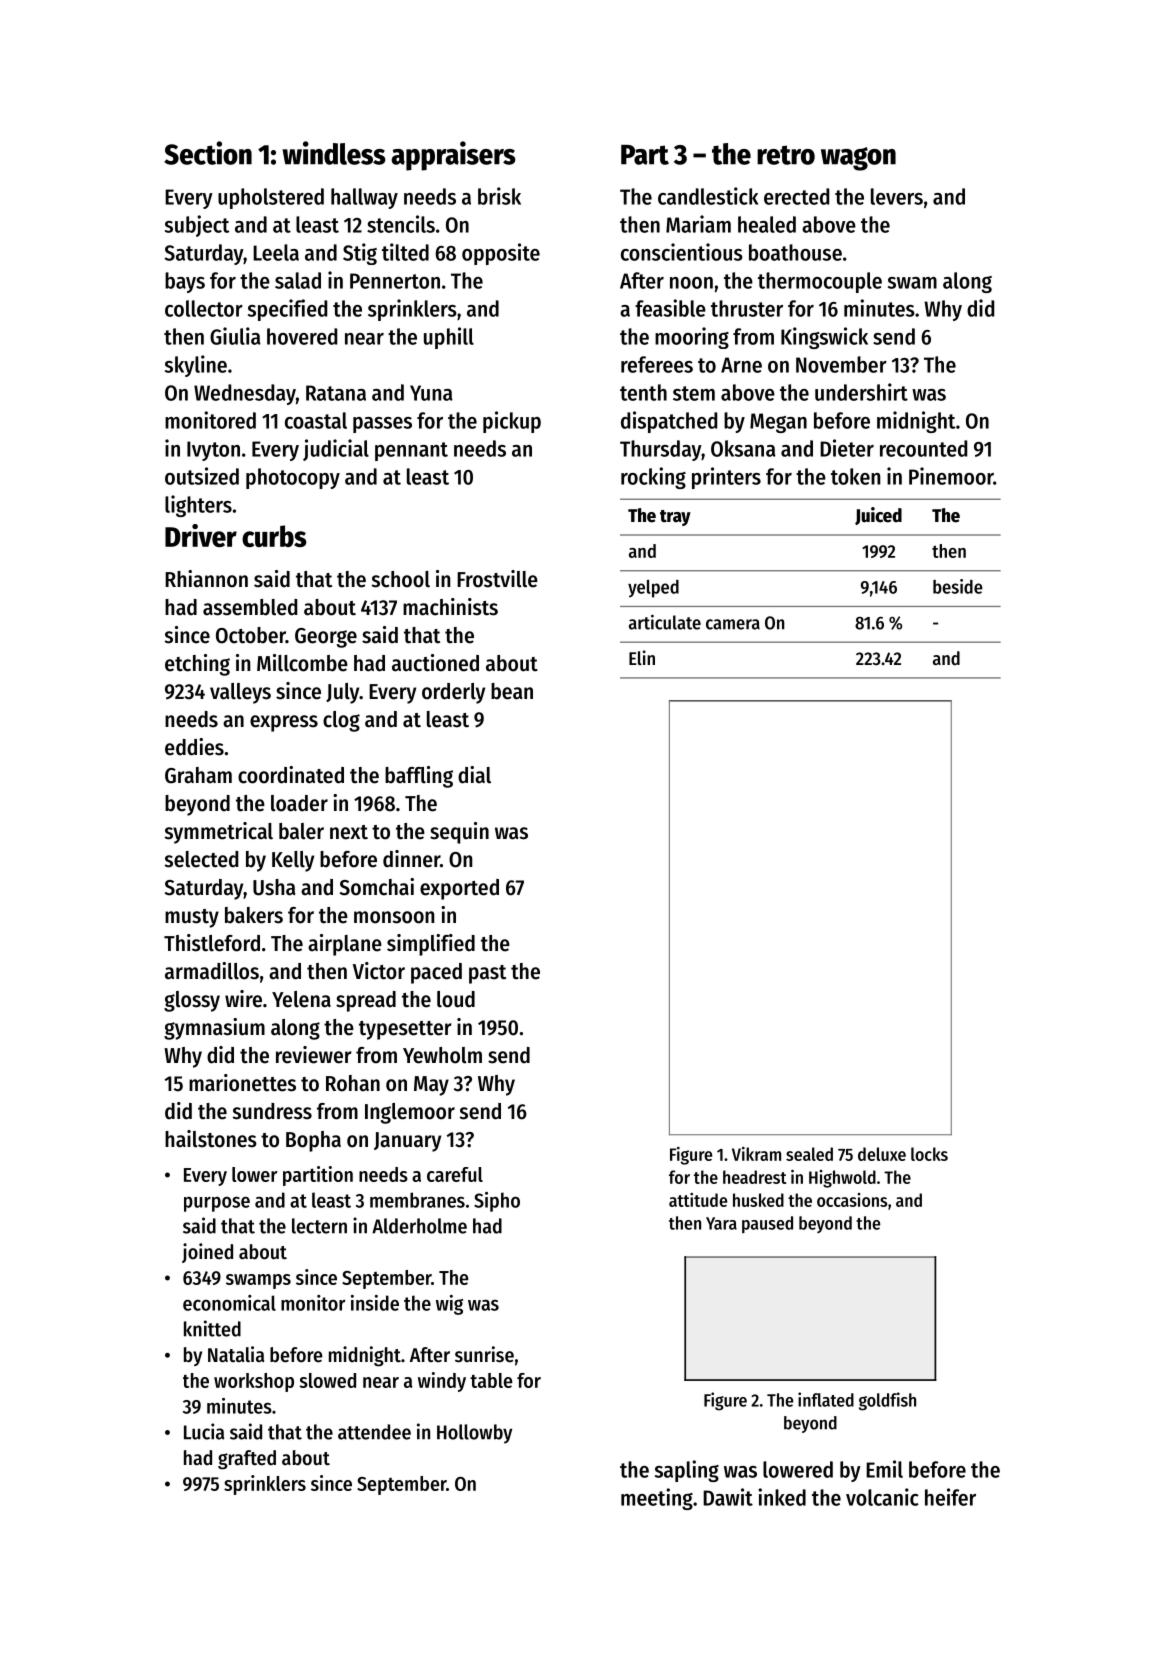 The width and height of the image is (1165, 1654). What do you see at coordinates (254, 1382) in the image?
I see `workshop` at bounding box center [254, 1382].
